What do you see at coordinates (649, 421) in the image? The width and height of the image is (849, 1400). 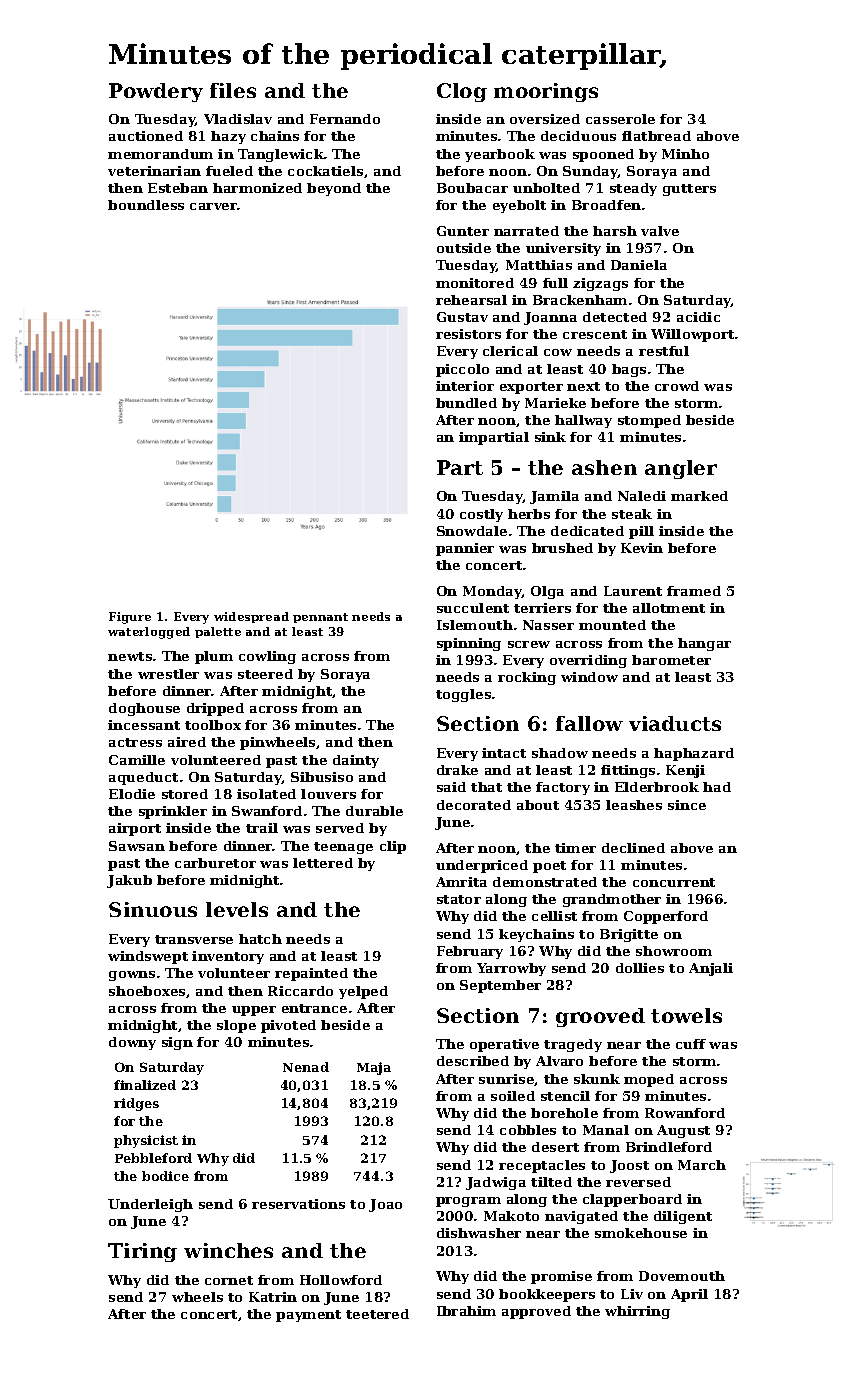 I see `stomped` at bounding box center [649, 421].
